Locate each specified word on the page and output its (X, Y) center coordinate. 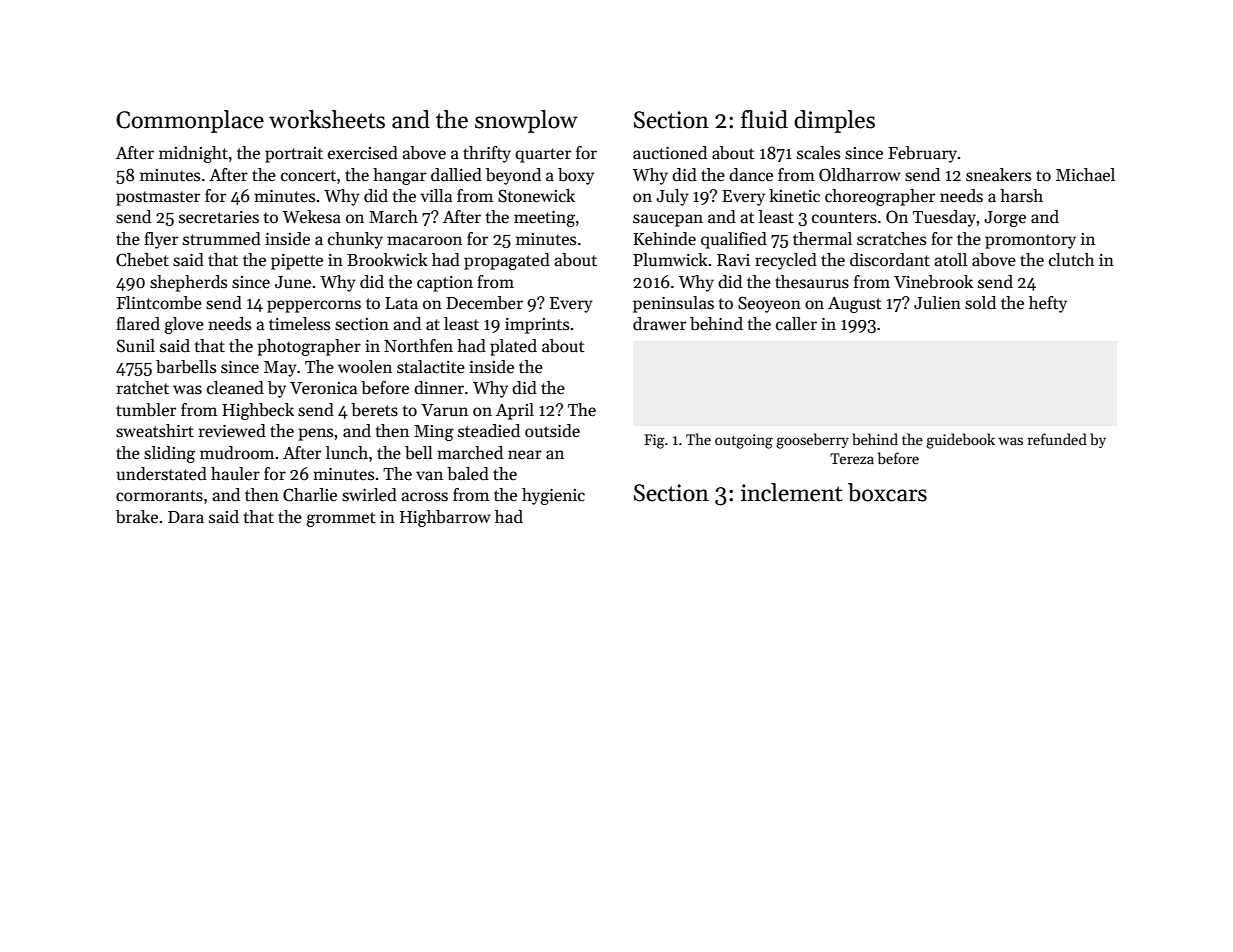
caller (796, 324)
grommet (341, 519)
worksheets (327, 119)
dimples (834, 121)
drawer (659, 324)
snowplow (526, 121)
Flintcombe (159, 303)
